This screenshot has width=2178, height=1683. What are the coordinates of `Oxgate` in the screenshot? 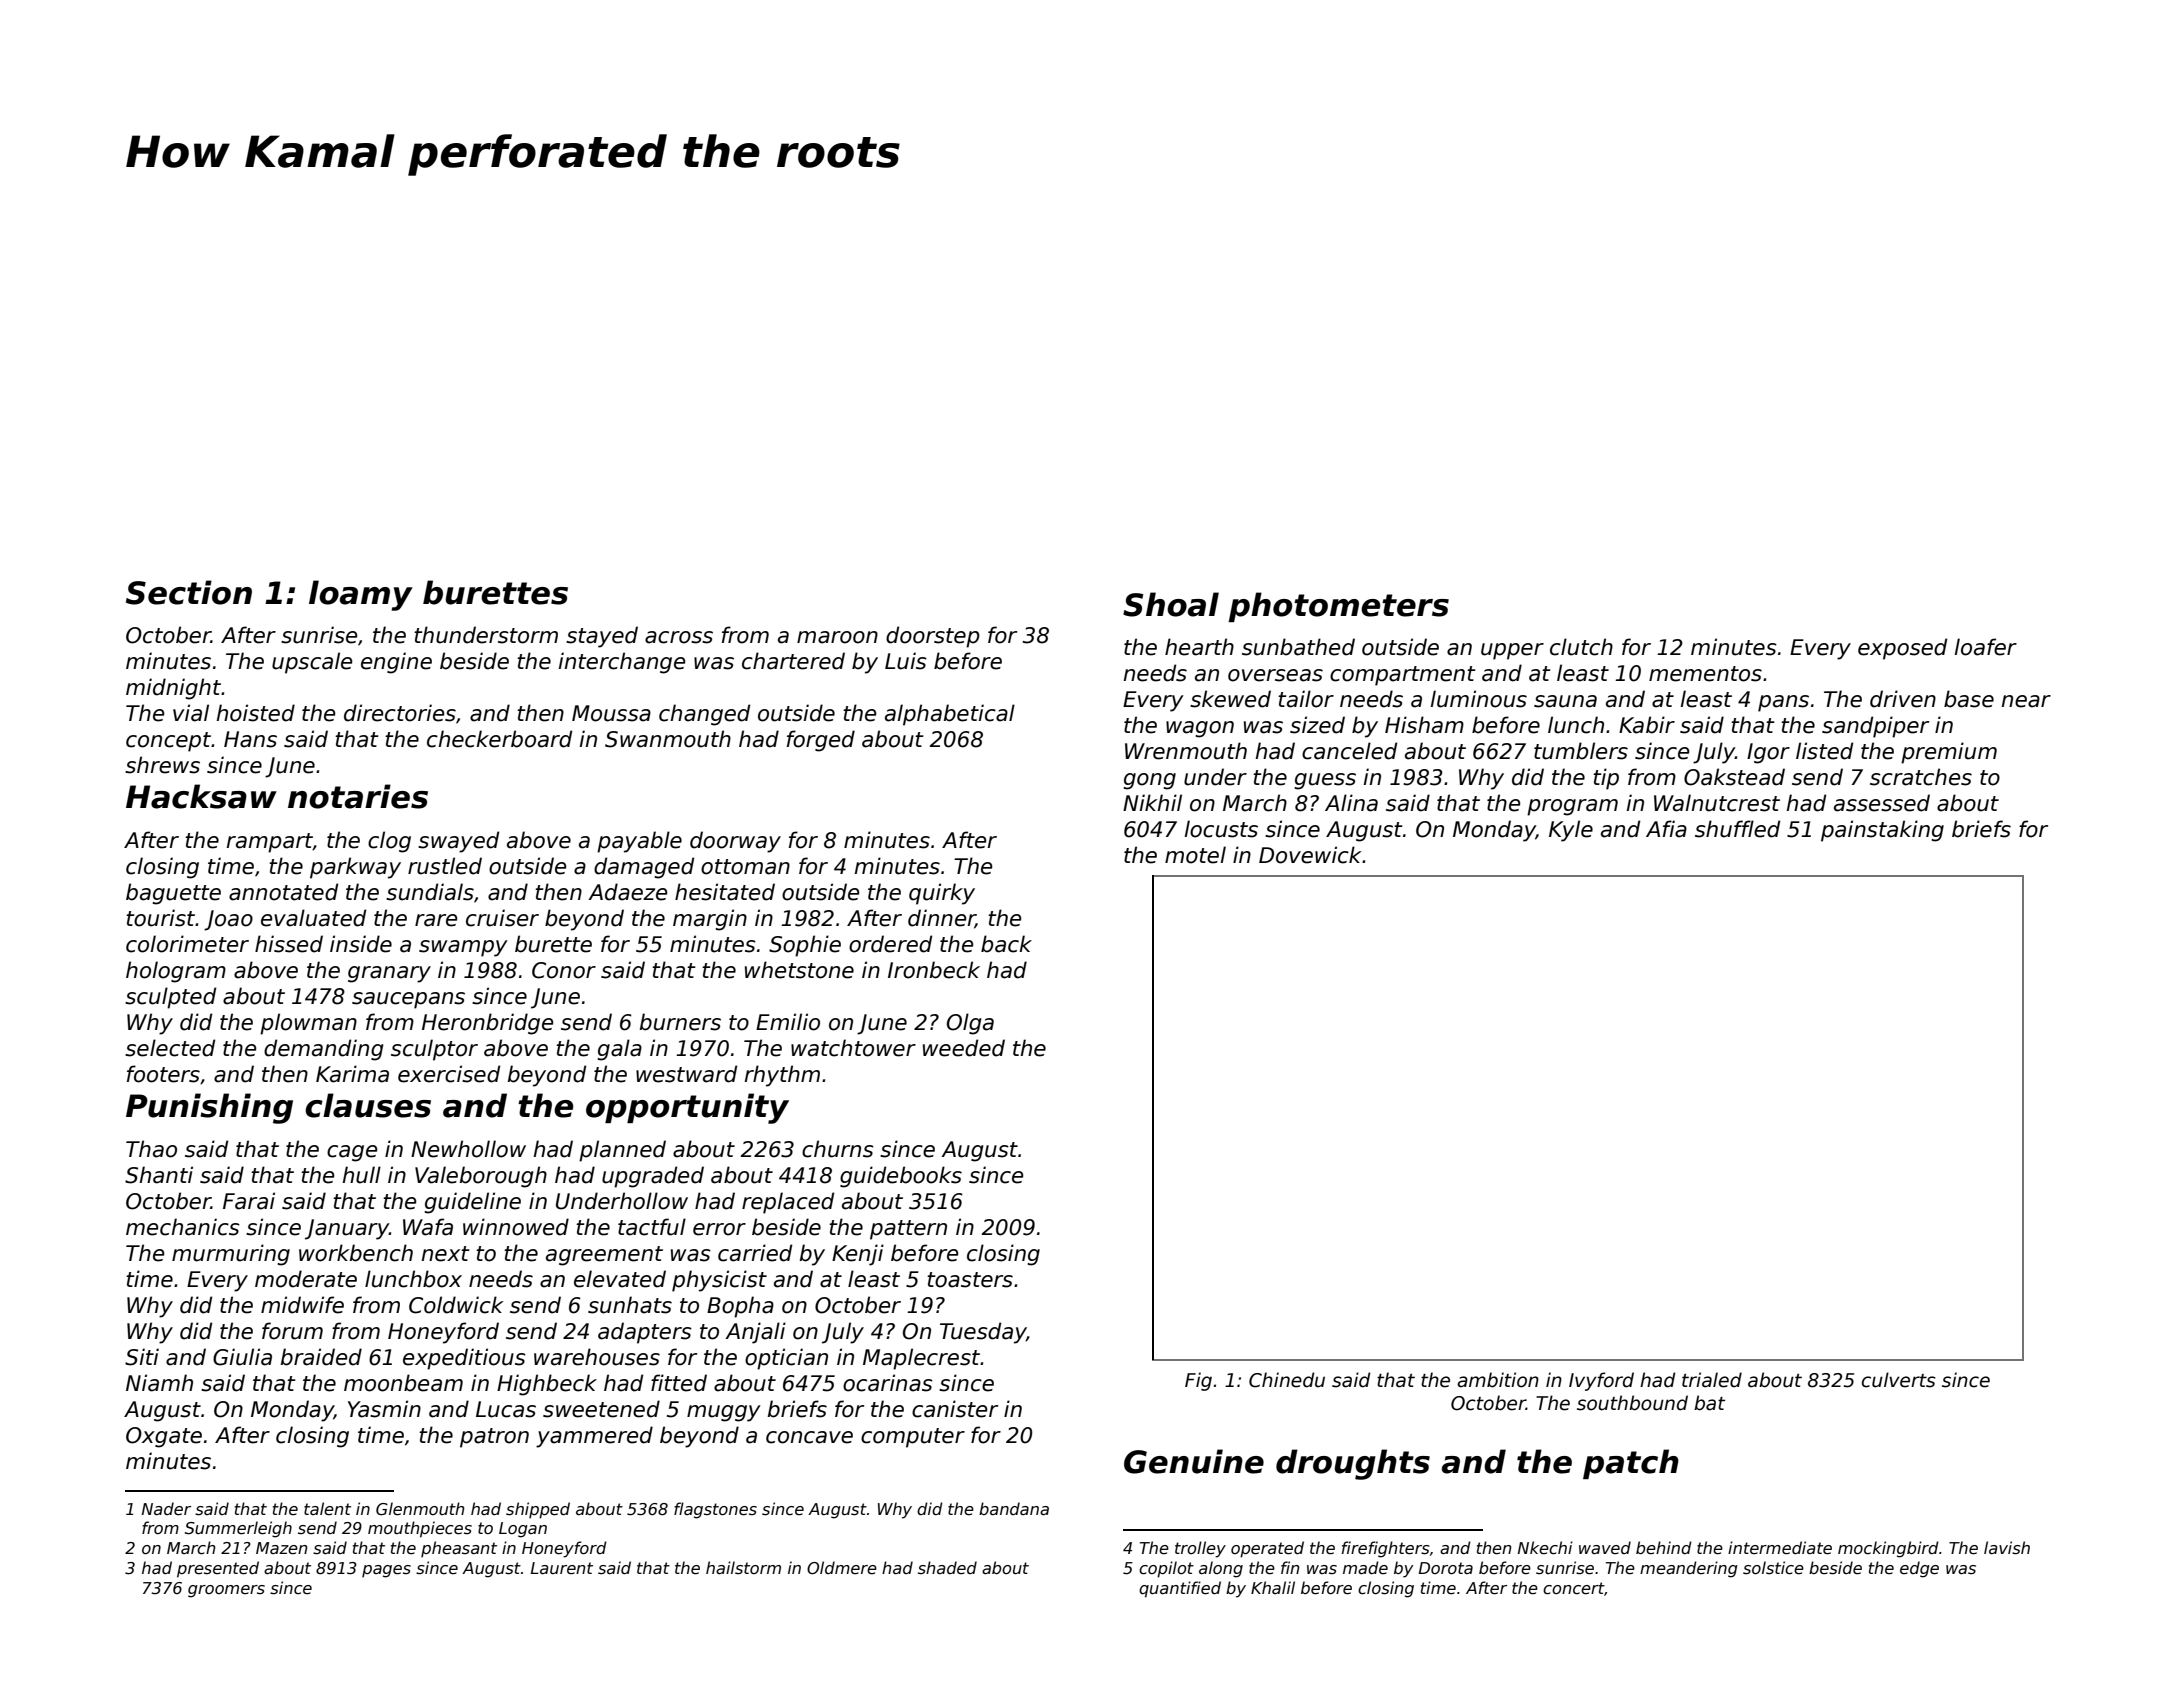 It's located at (164, 1437).
